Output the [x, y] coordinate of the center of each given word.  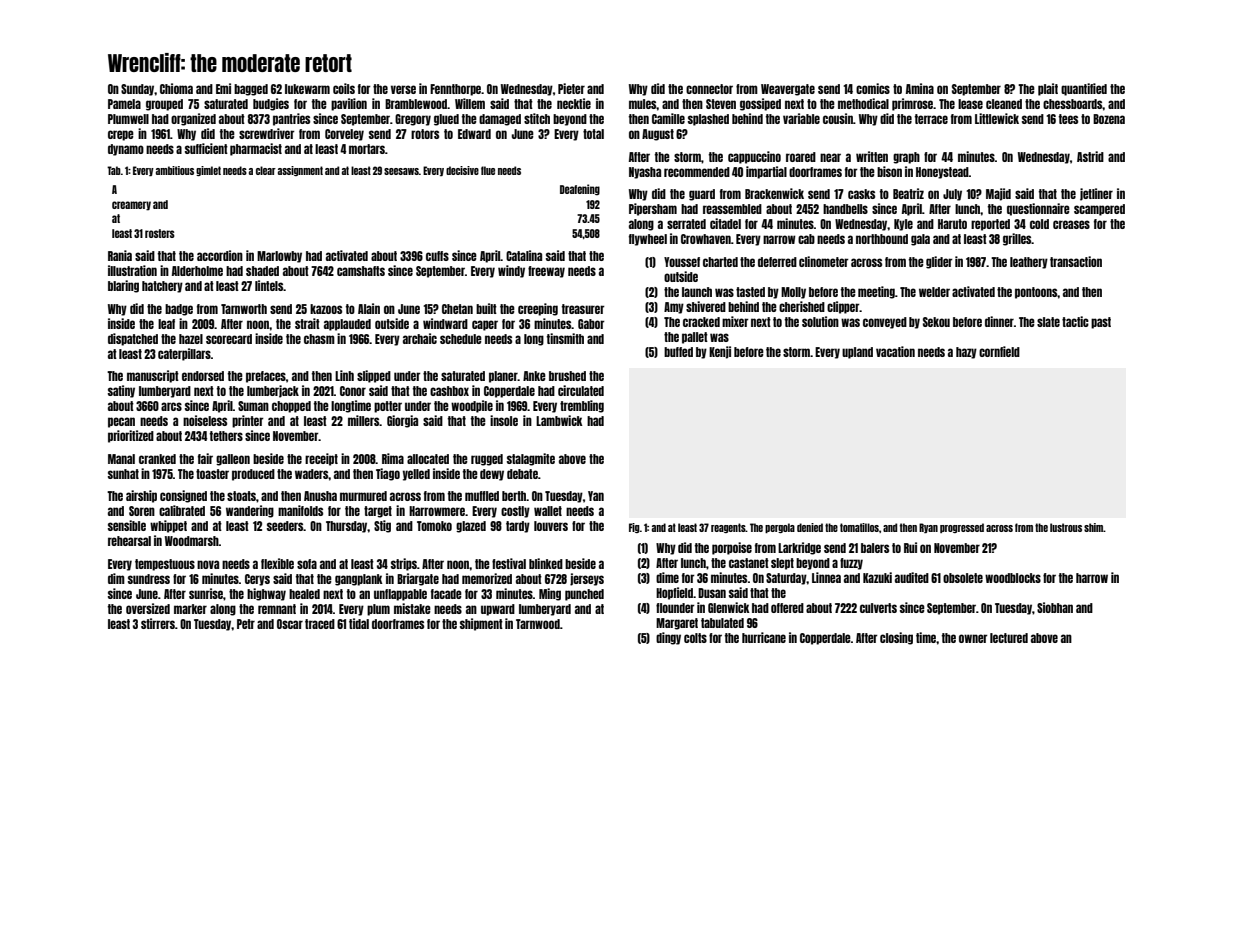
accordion [220, 255]
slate [1048, 322]
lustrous [1066, 527]
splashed [708, 120]
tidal [359, 623]
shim [1094, 527]
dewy [492, 475]
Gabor [591, 324]
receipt [321, 459]
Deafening [580, 189]
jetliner [1096, 194]
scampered [1099, 210]
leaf [166, 324]
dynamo [126, 150]
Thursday [347, 527]
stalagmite [531, 459]
